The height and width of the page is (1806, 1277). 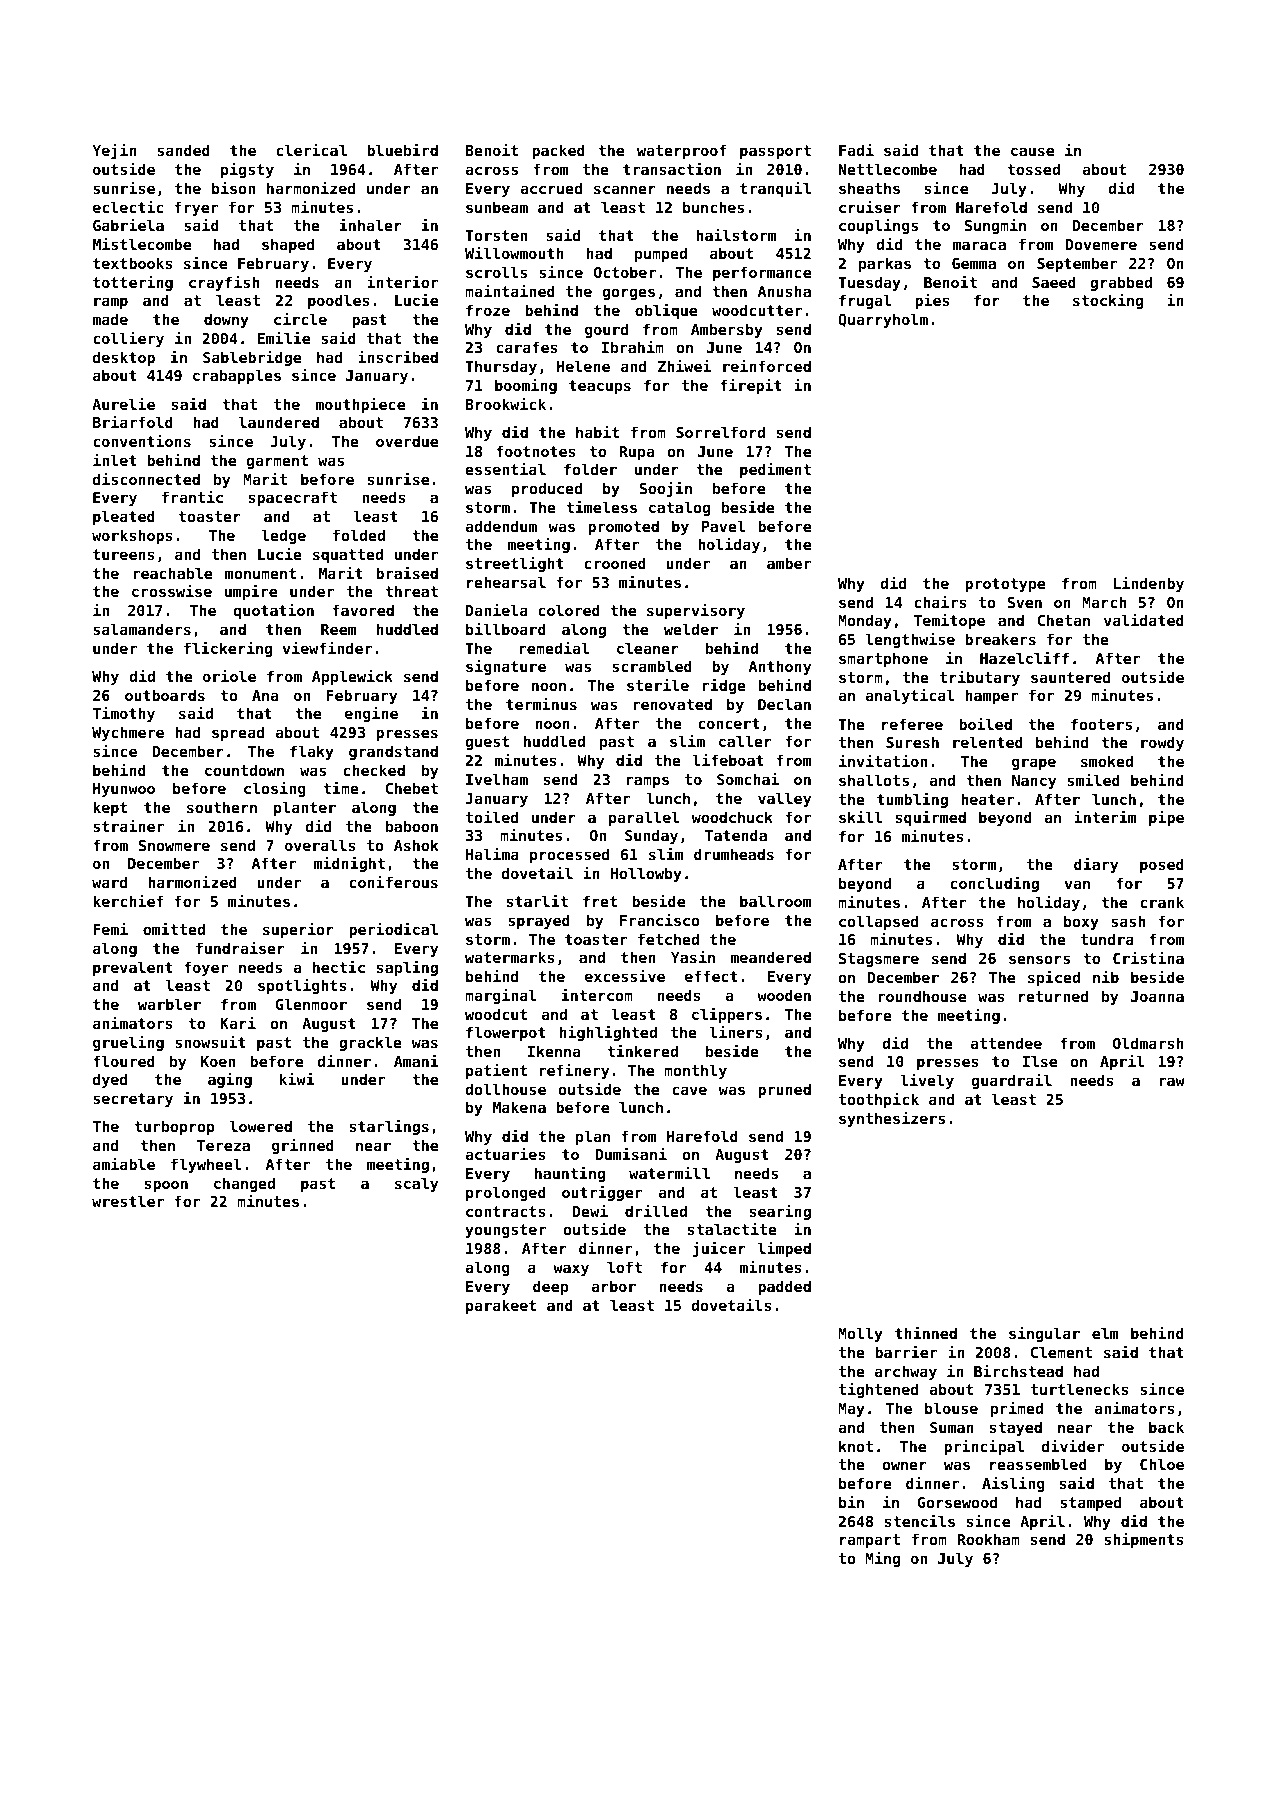 I want to click on clerical, so click(x=311, y=150).
